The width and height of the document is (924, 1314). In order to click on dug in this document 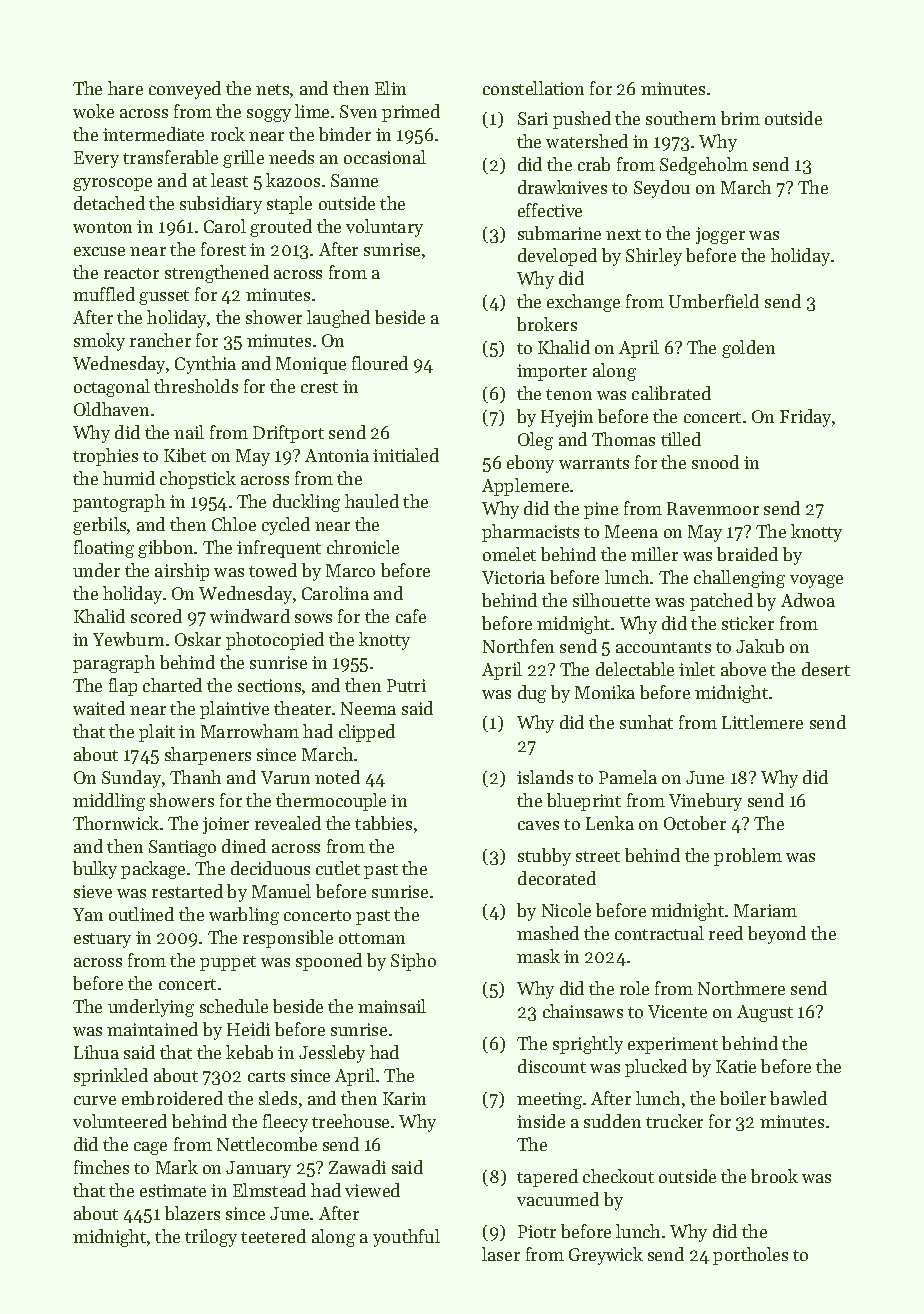, I will do `click(532, 694)`.
